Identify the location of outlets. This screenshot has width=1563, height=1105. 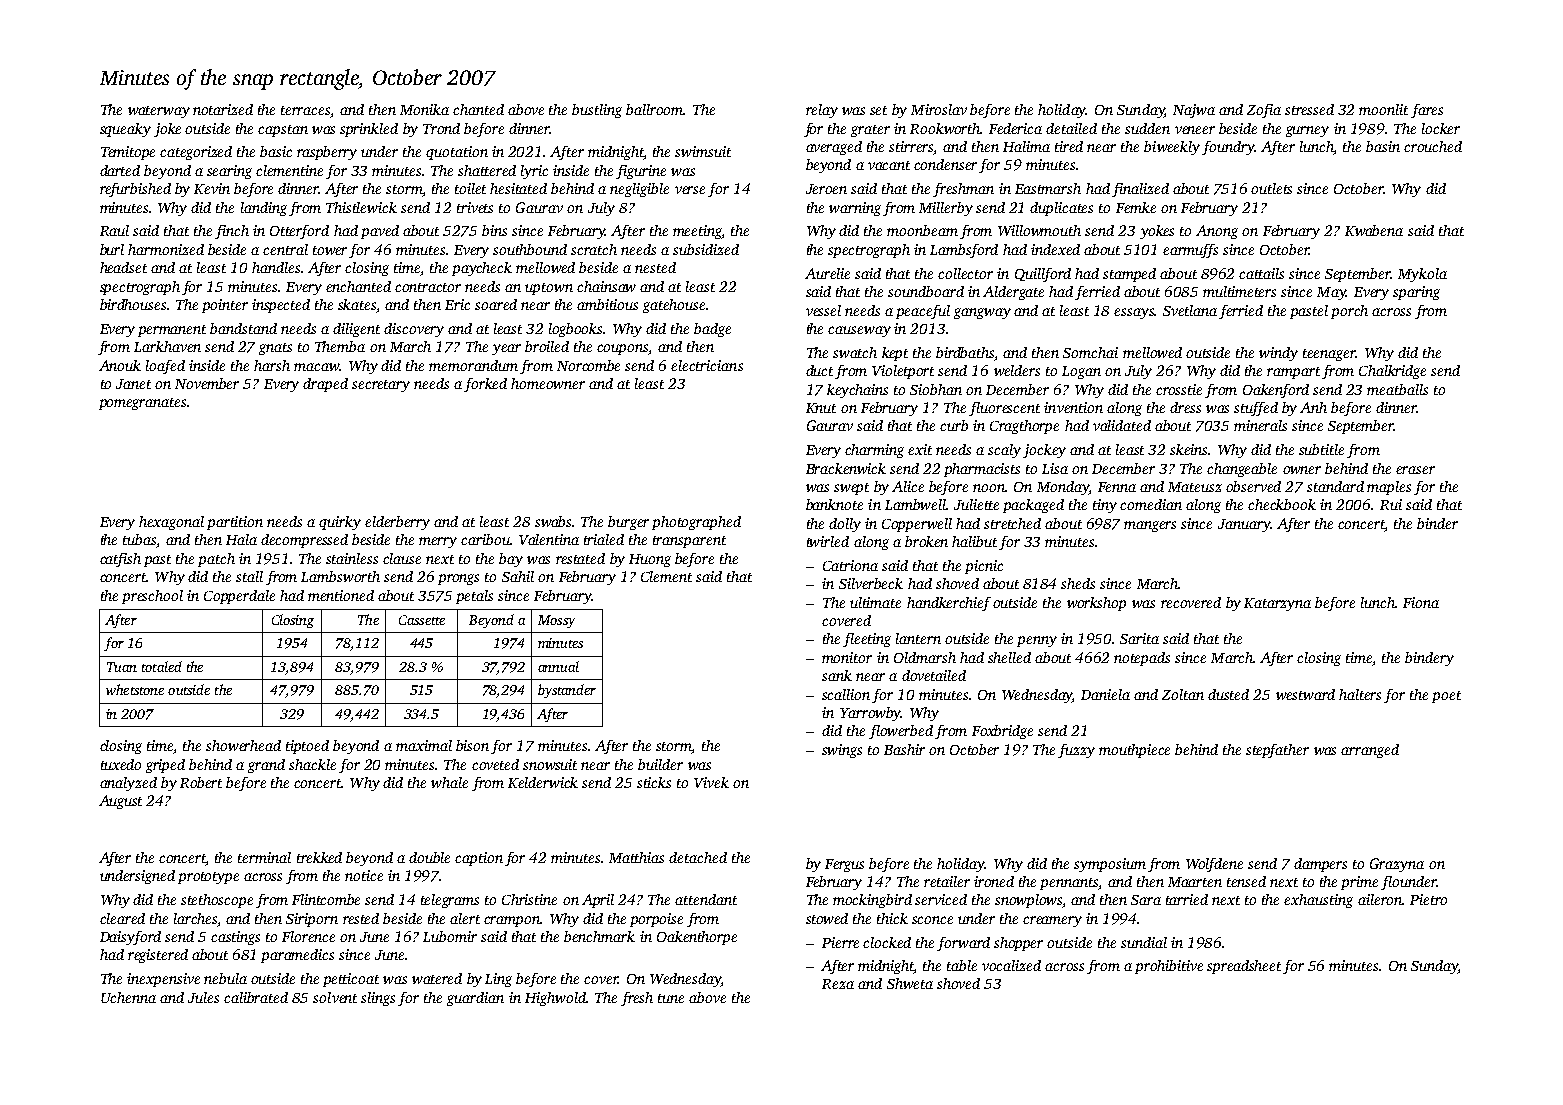
(1271, 188).
